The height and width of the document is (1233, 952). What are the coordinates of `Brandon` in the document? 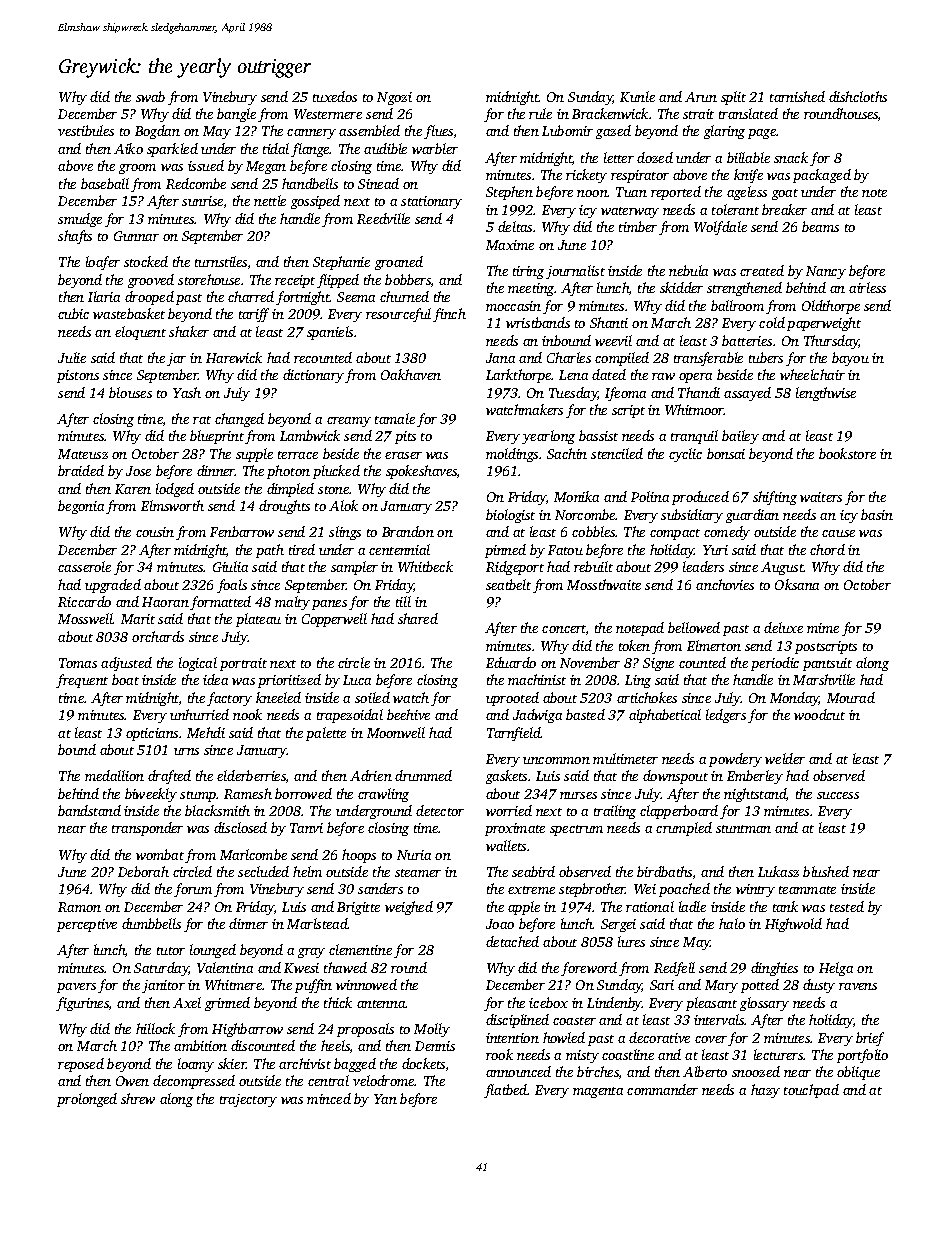 It's located at (408, 531).
